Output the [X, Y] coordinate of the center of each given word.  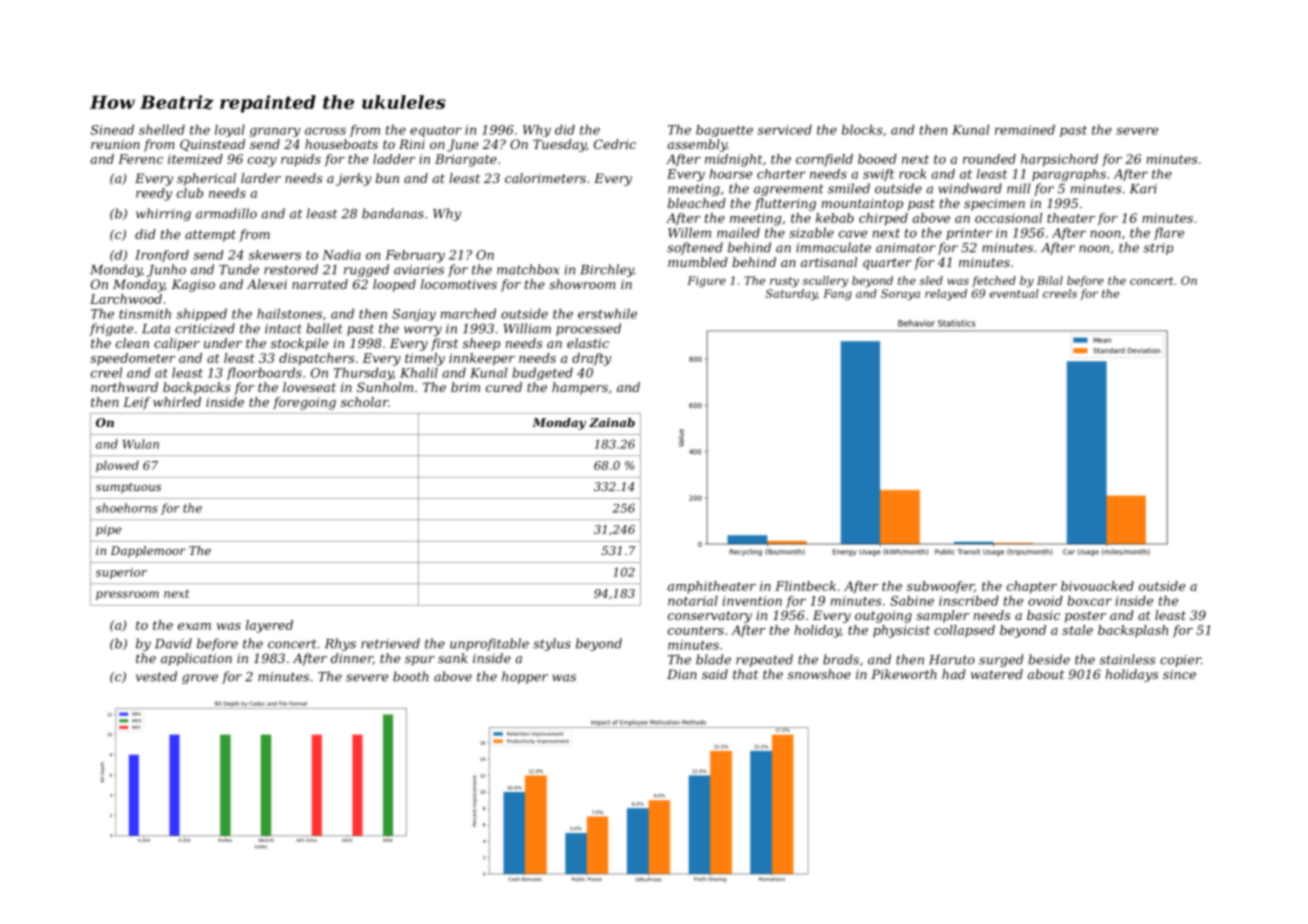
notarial [693, 601]
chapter [1032, 587]
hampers [580, 388]
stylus [552, 644]
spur [420, 661]
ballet [324, 328]
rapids [301, 160]
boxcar [1089, 601]
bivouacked [1097, 586]
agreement [789, 190]
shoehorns [127, 508]
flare [1169, 234]
